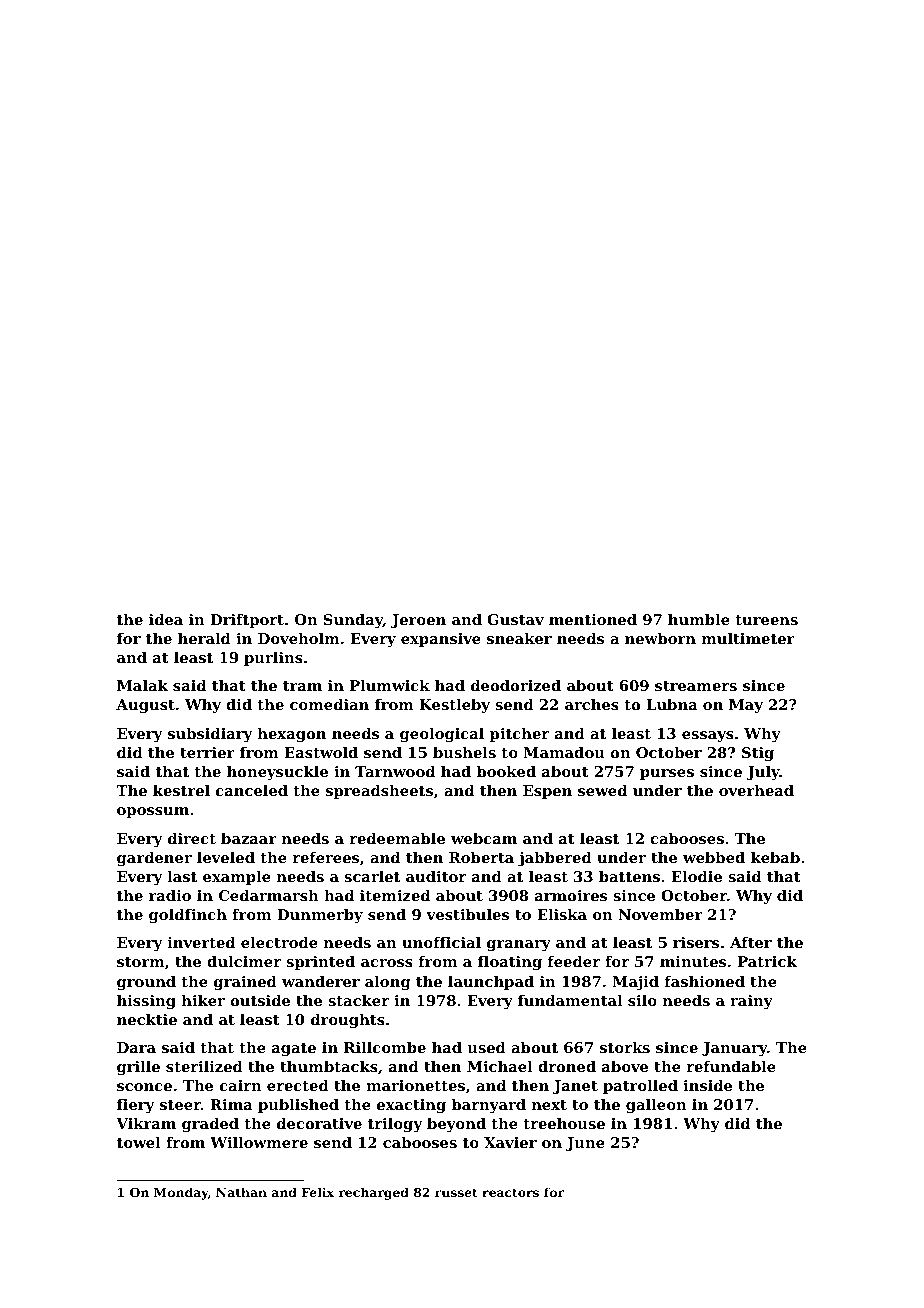  Describe the element at coordinates (656, 1106) in the screenshot. I see `galleon` at that location.
